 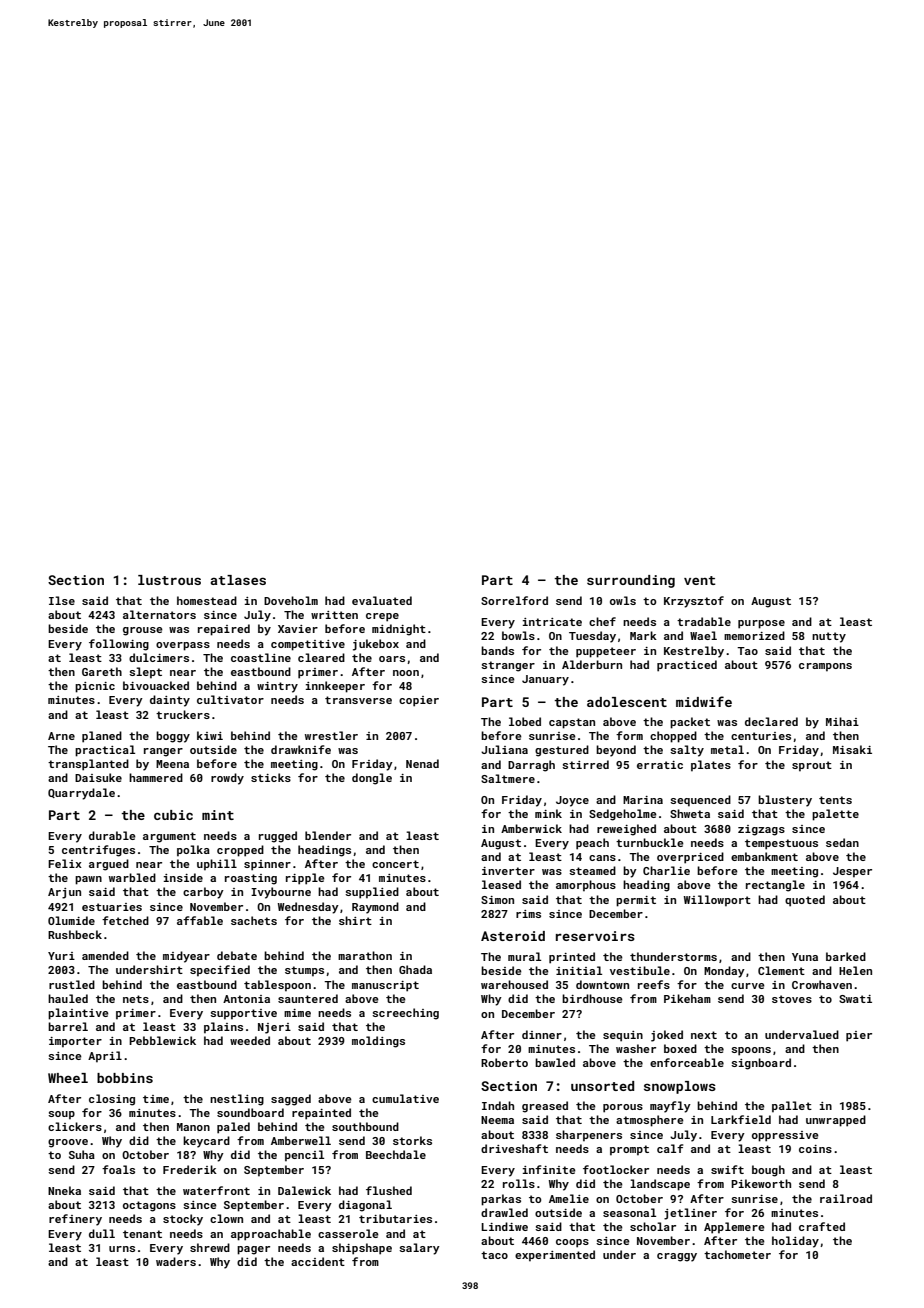 I want to click on bands, so click(x=497, y=650).
